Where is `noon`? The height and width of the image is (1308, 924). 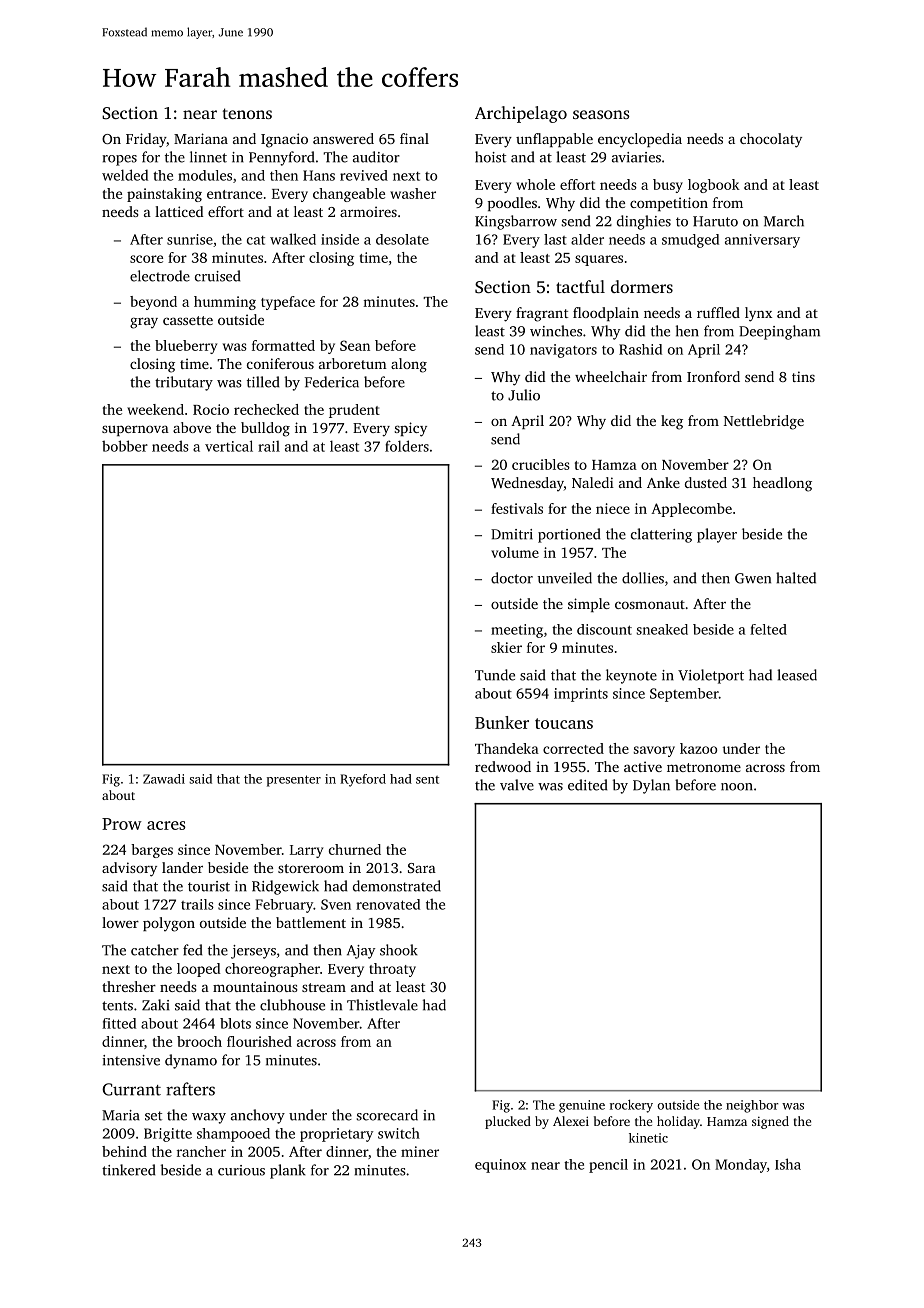 noon is located at coordinates (737, 787).
